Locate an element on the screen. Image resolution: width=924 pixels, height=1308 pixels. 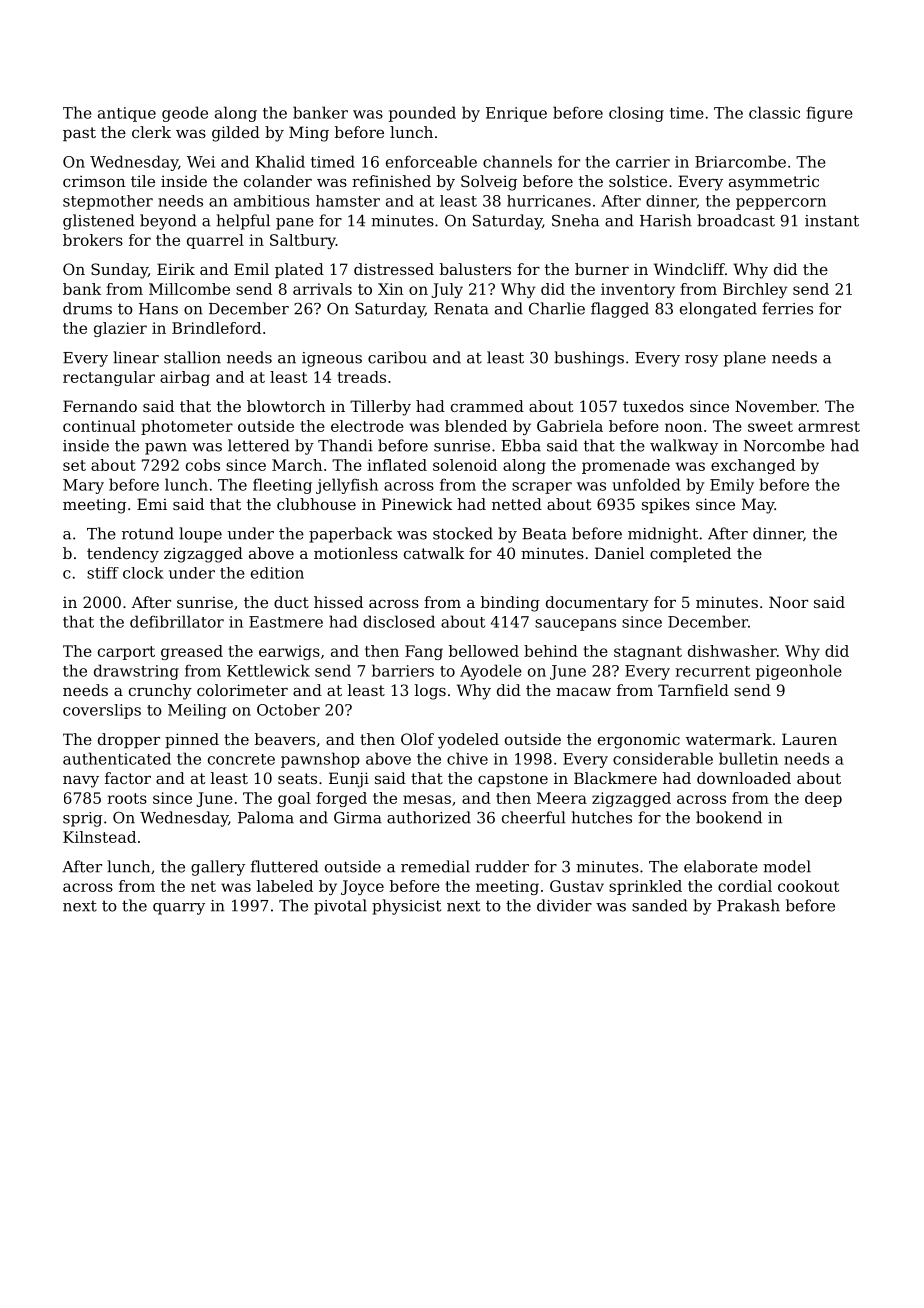
elaborate is located at coordinates (721, 866).
